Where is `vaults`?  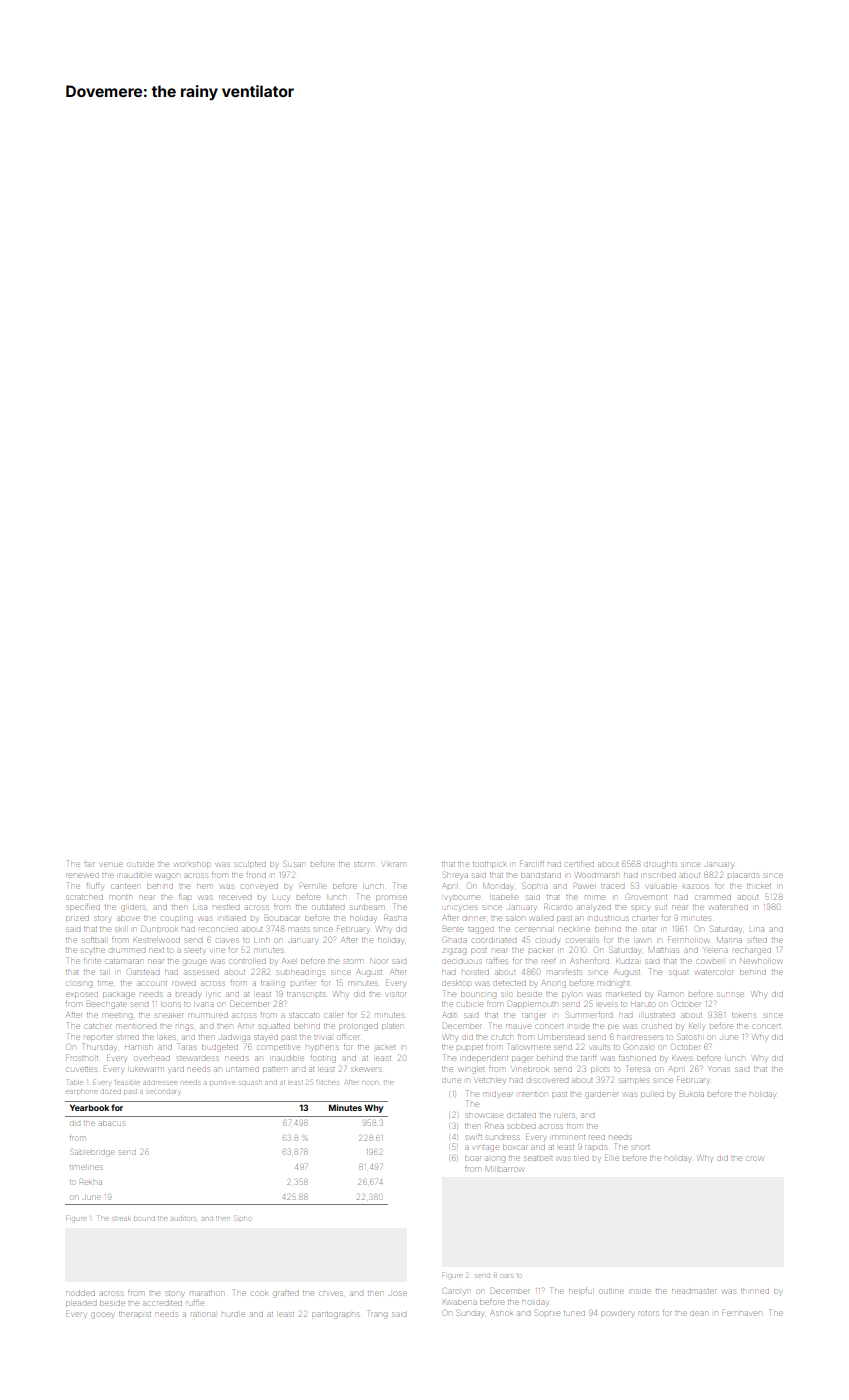 vaults is located at coordinates (600, 1047).
